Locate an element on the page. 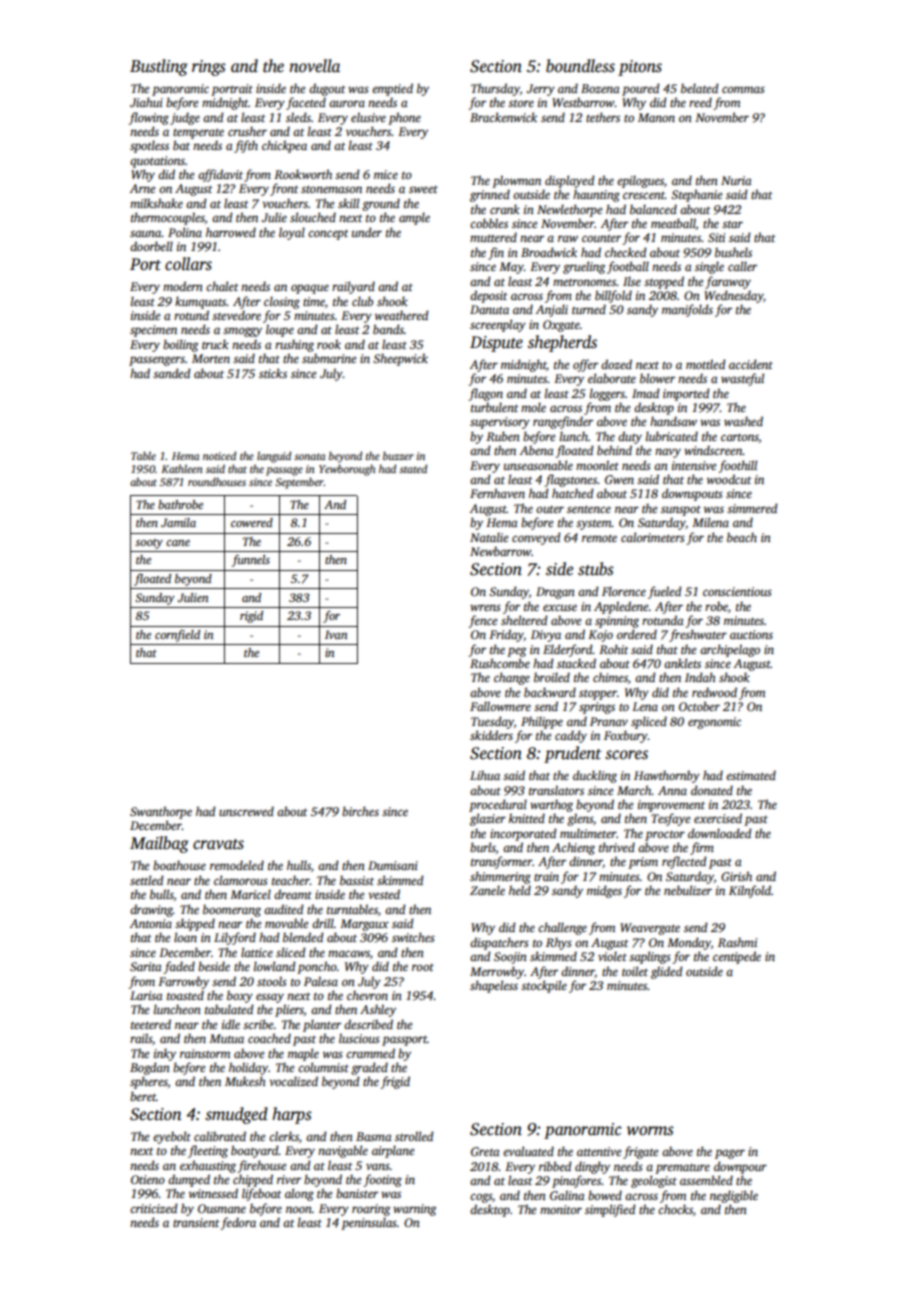 The image size is (908, 1316). beach is located at coordinates (742, 537).
